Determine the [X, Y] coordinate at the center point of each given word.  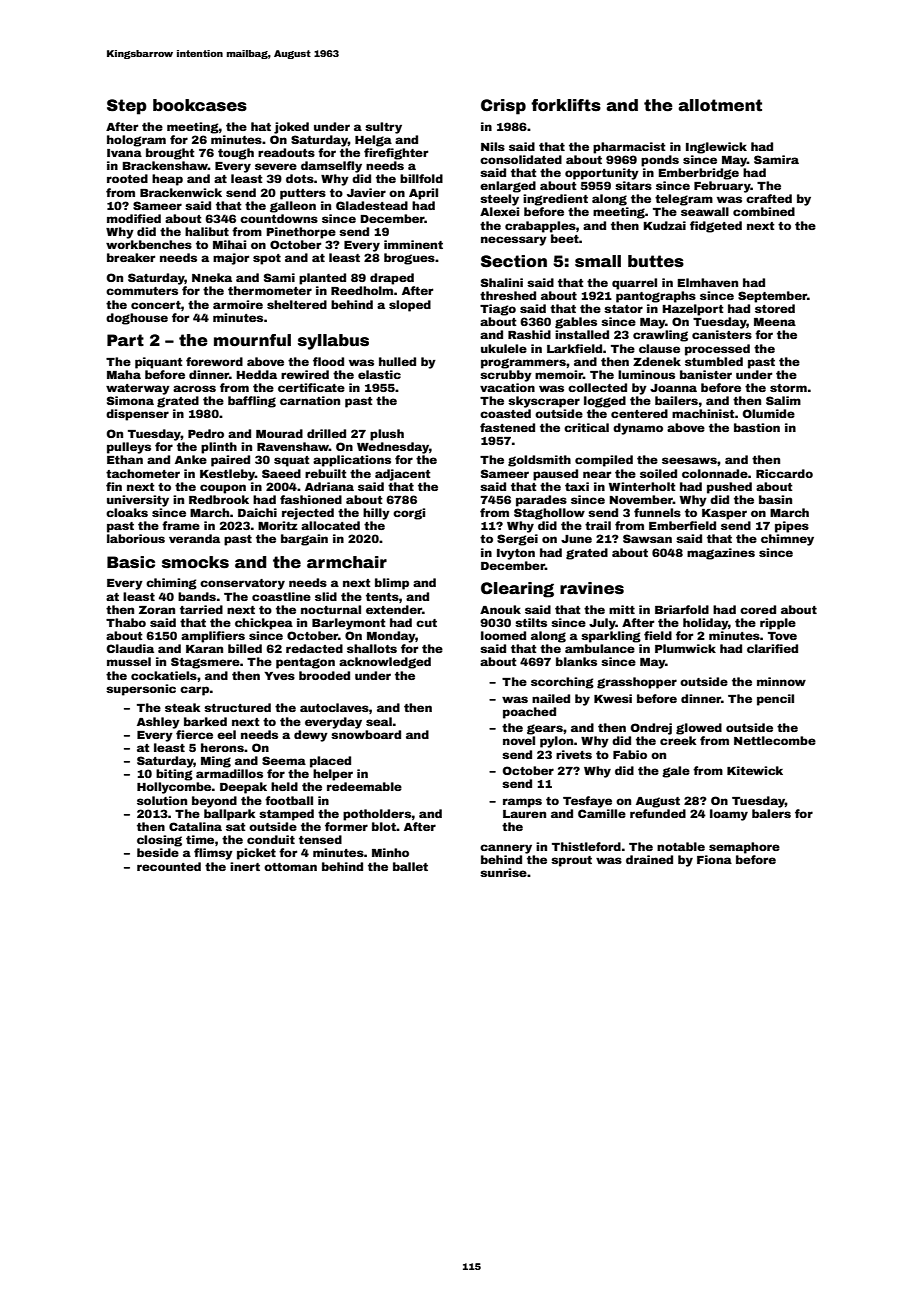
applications [352, 461]
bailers [676, 400]
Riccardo [784, 473]
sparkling [611, 637]
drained [649, 859]
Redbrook [219, 499]
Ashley [158, 723]
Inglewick [716, 148]
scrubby [506, 376]
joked [291, 128]
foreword [214, 361]
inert [245, 866]
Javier [366, 192]
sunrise [503, 872]
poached [529, 713]
